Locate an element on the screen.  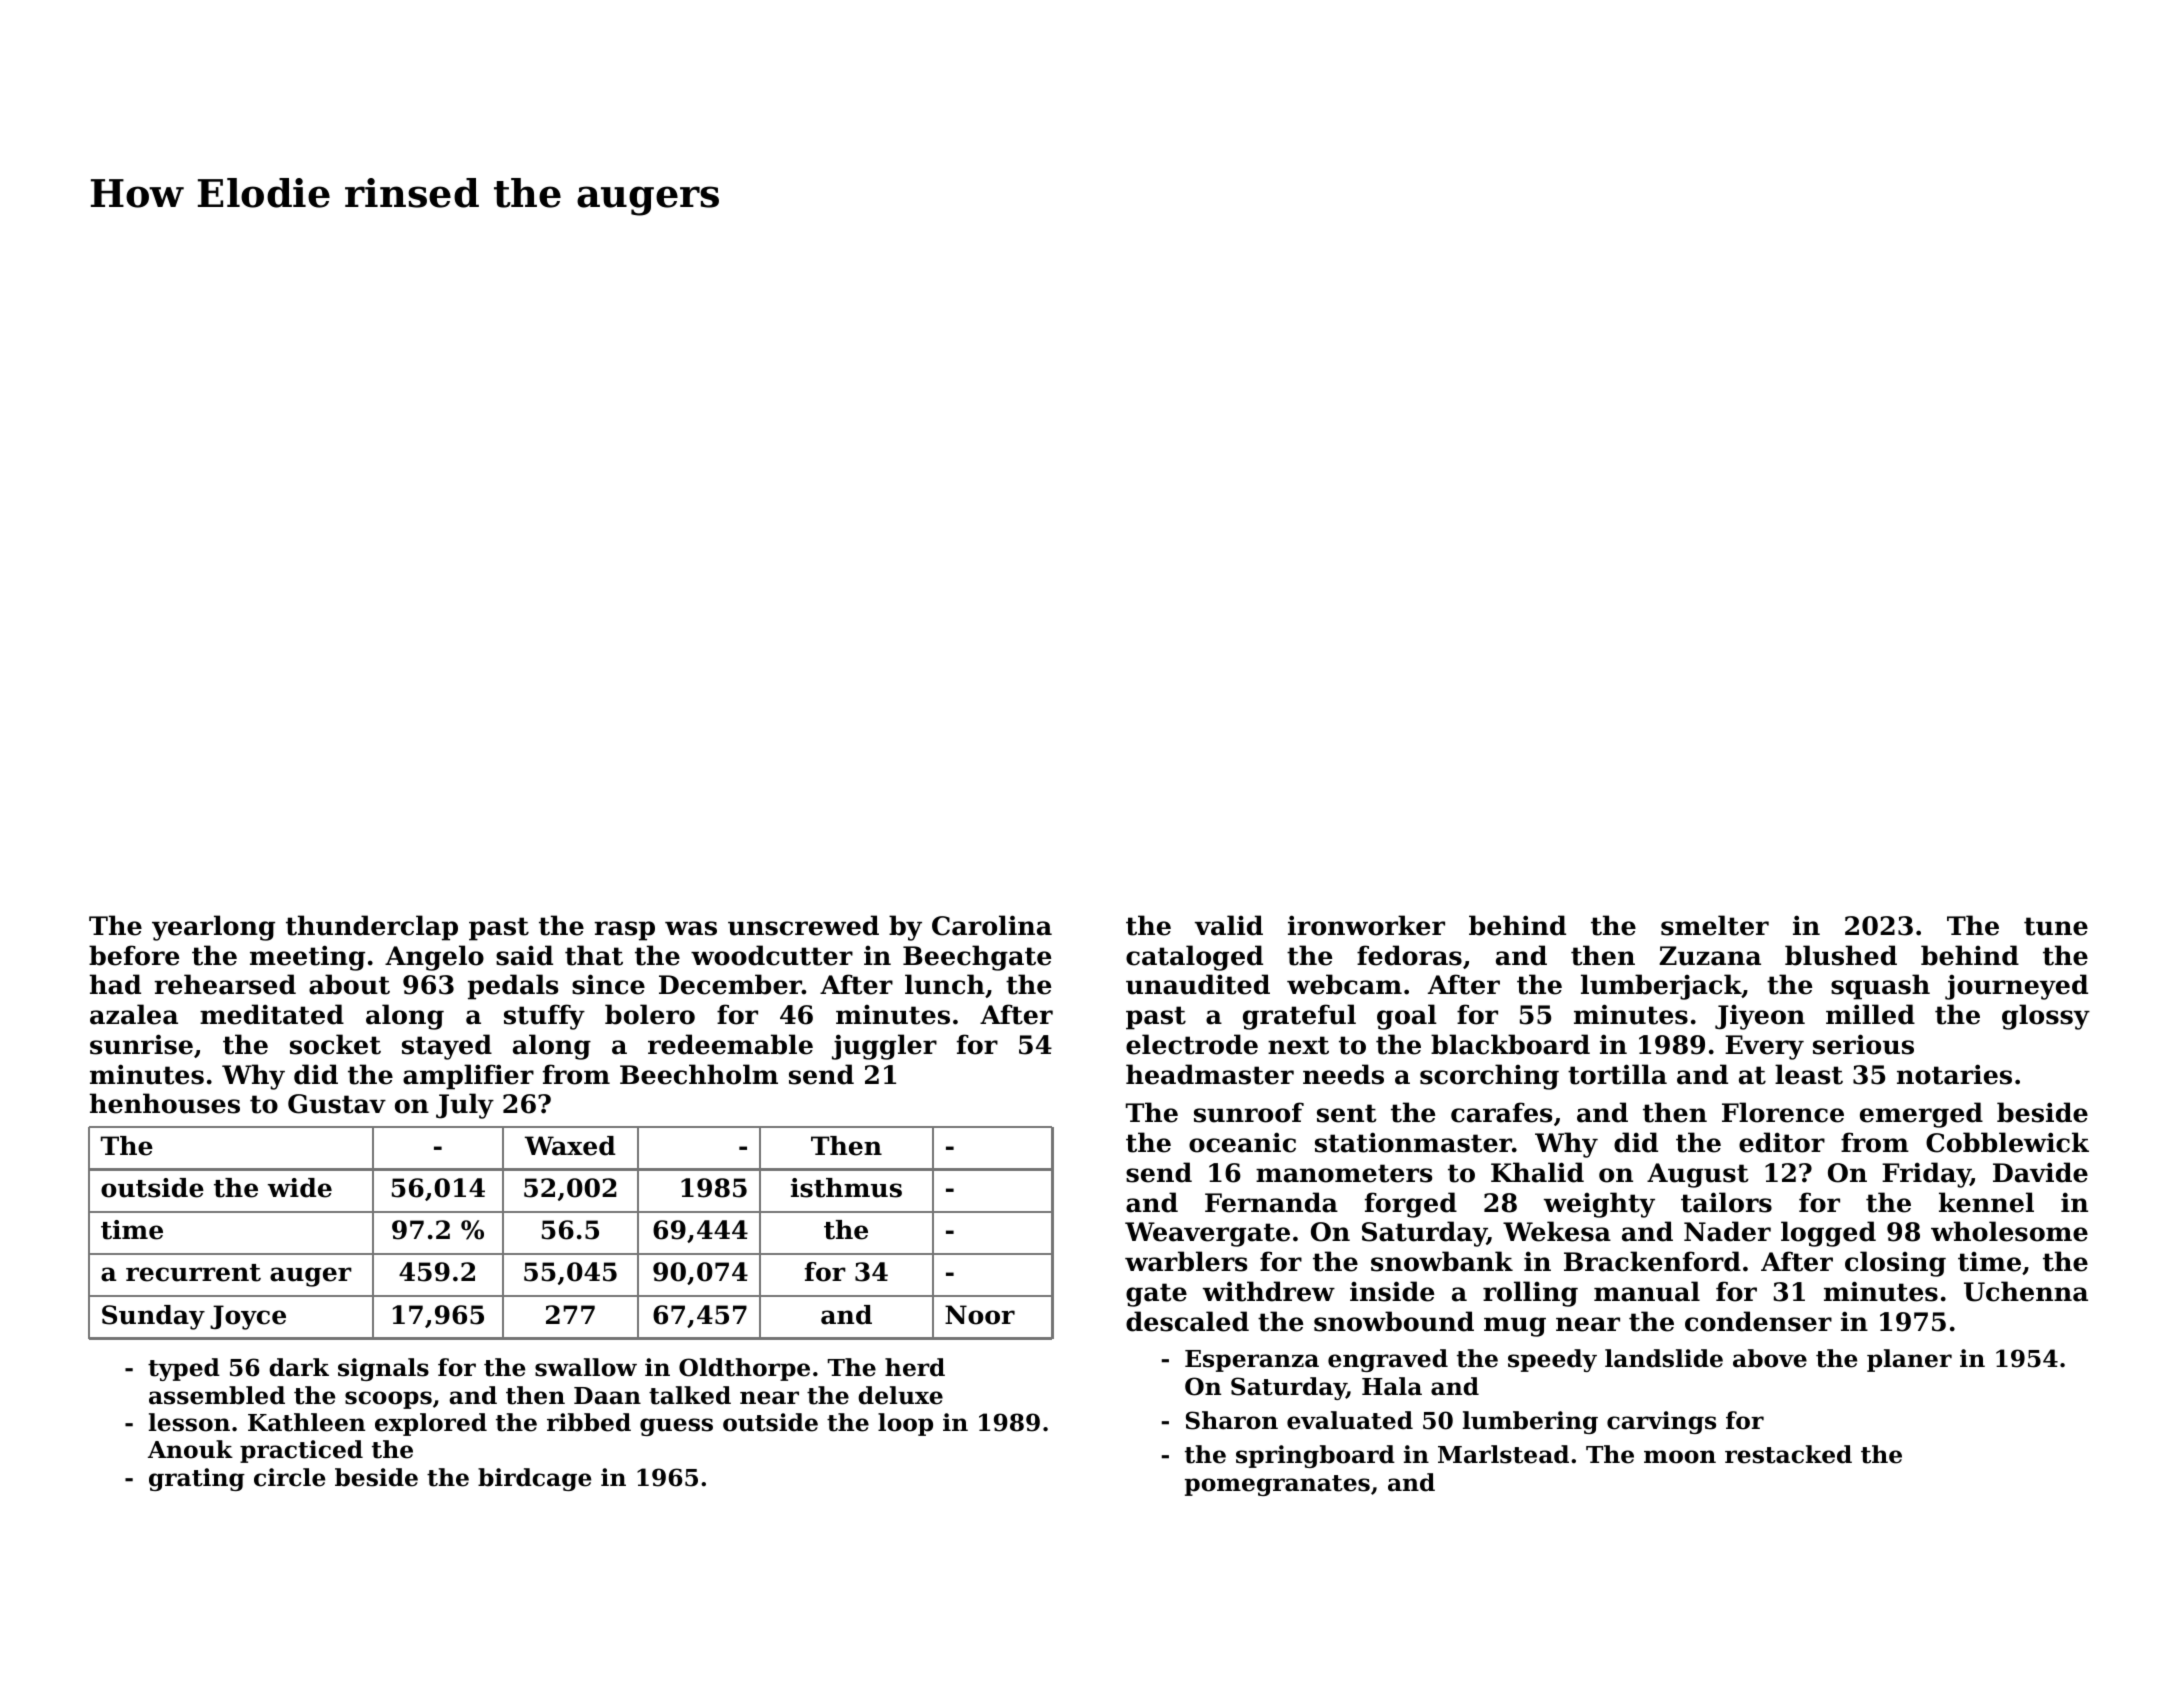
lesson is located at coordinates (189, 1422).
